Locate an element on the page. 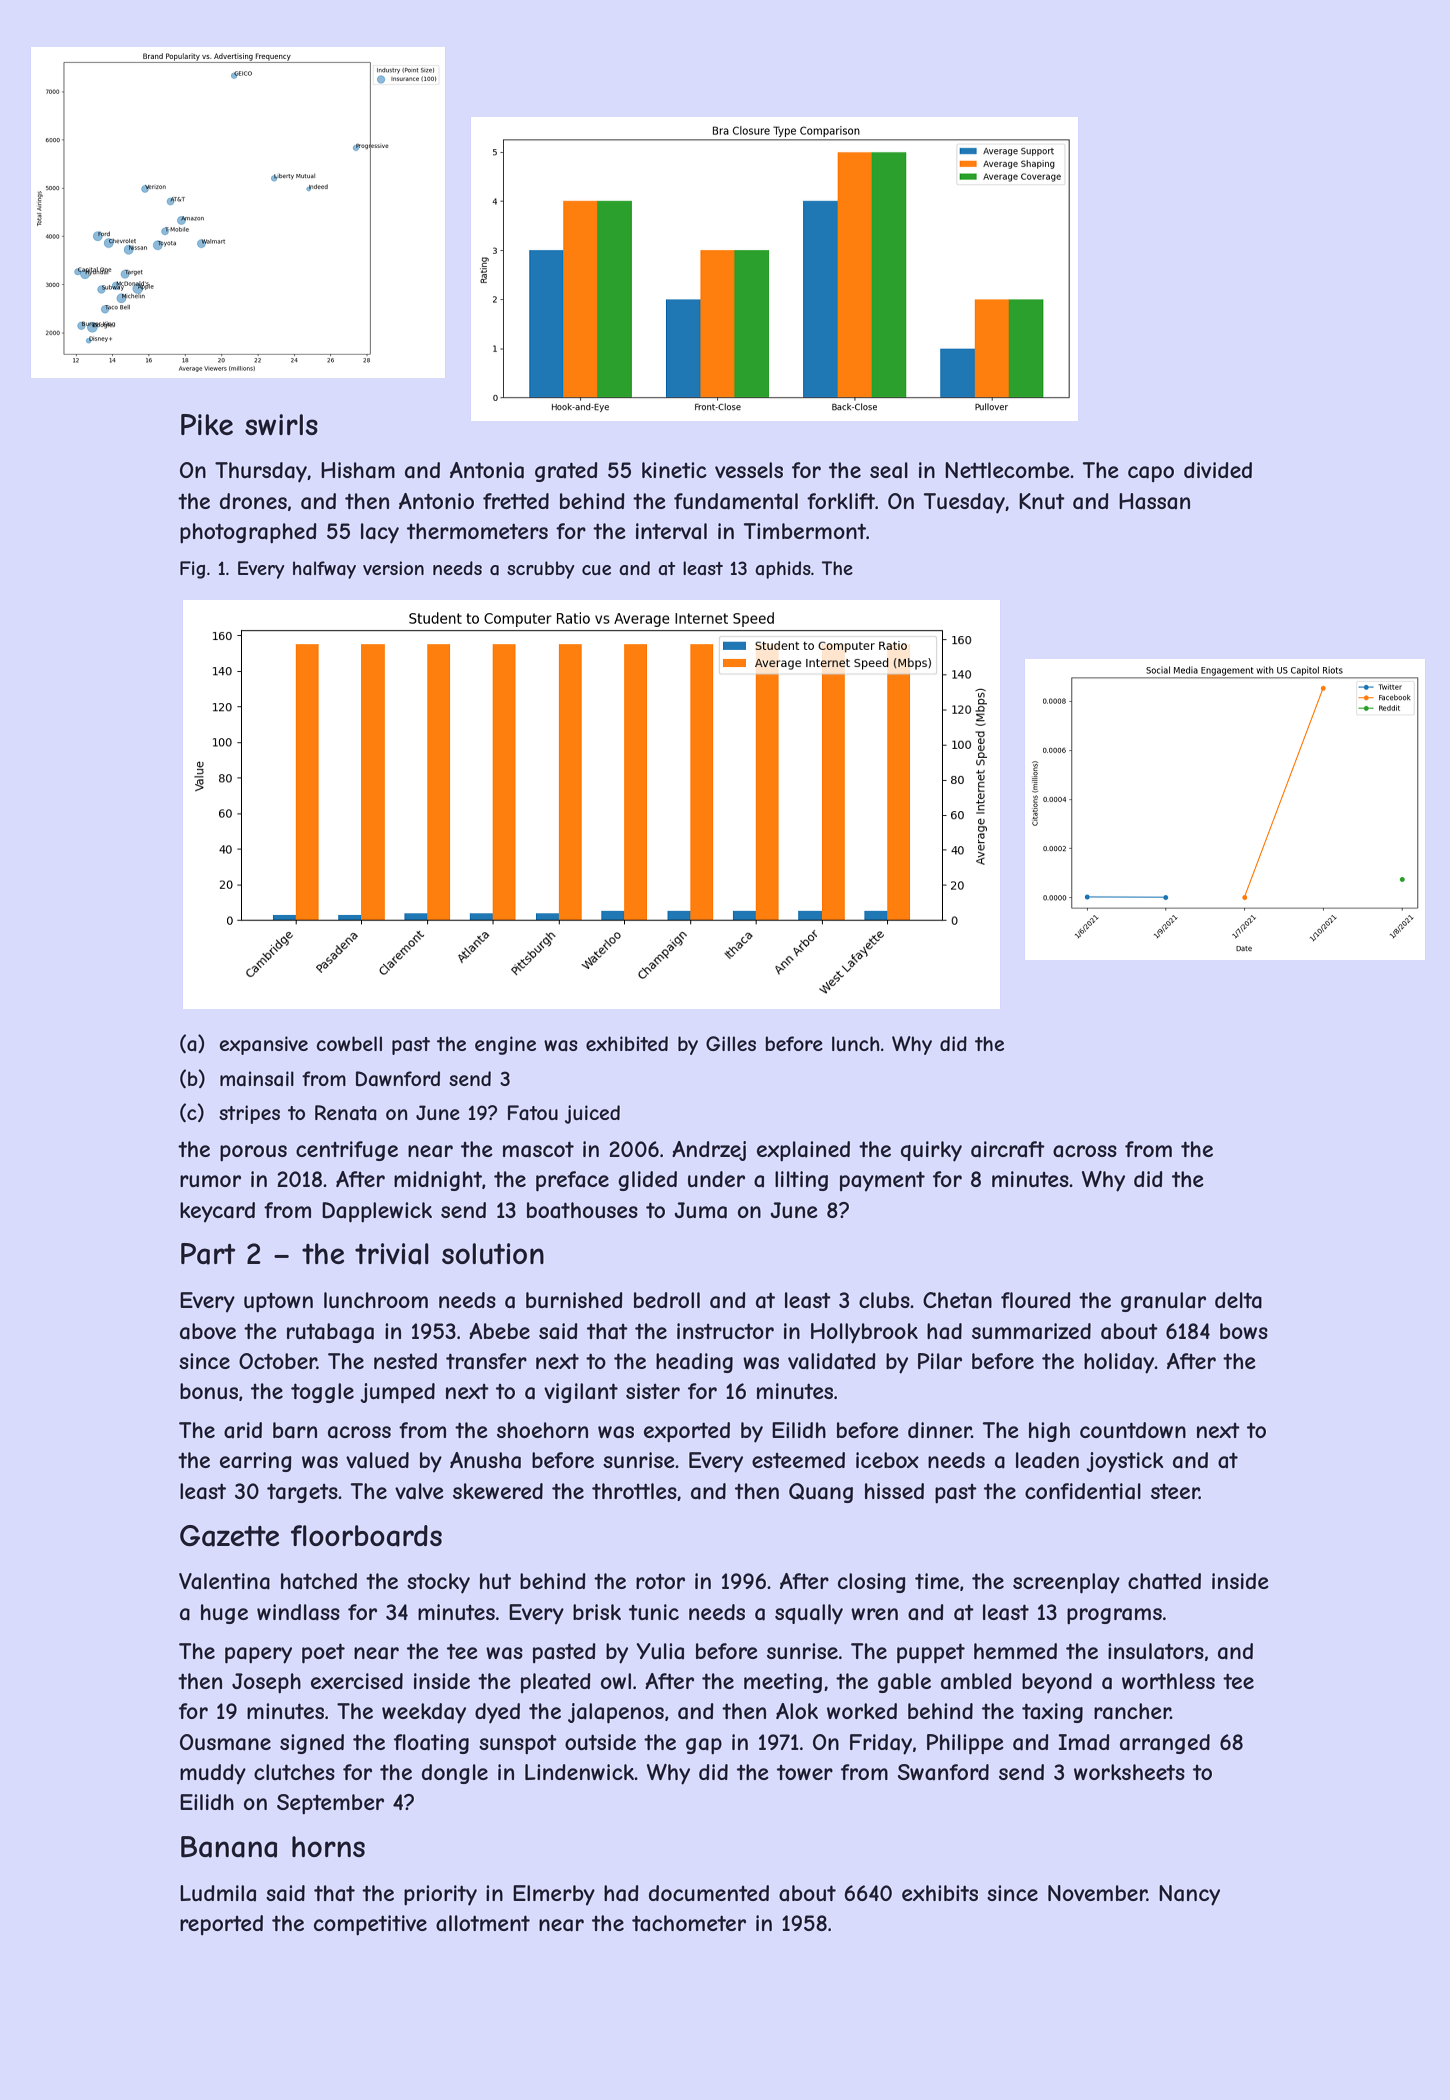 The width and height of the page is (1450, 2100). mainsail is located at coordinates (257, 1079).
